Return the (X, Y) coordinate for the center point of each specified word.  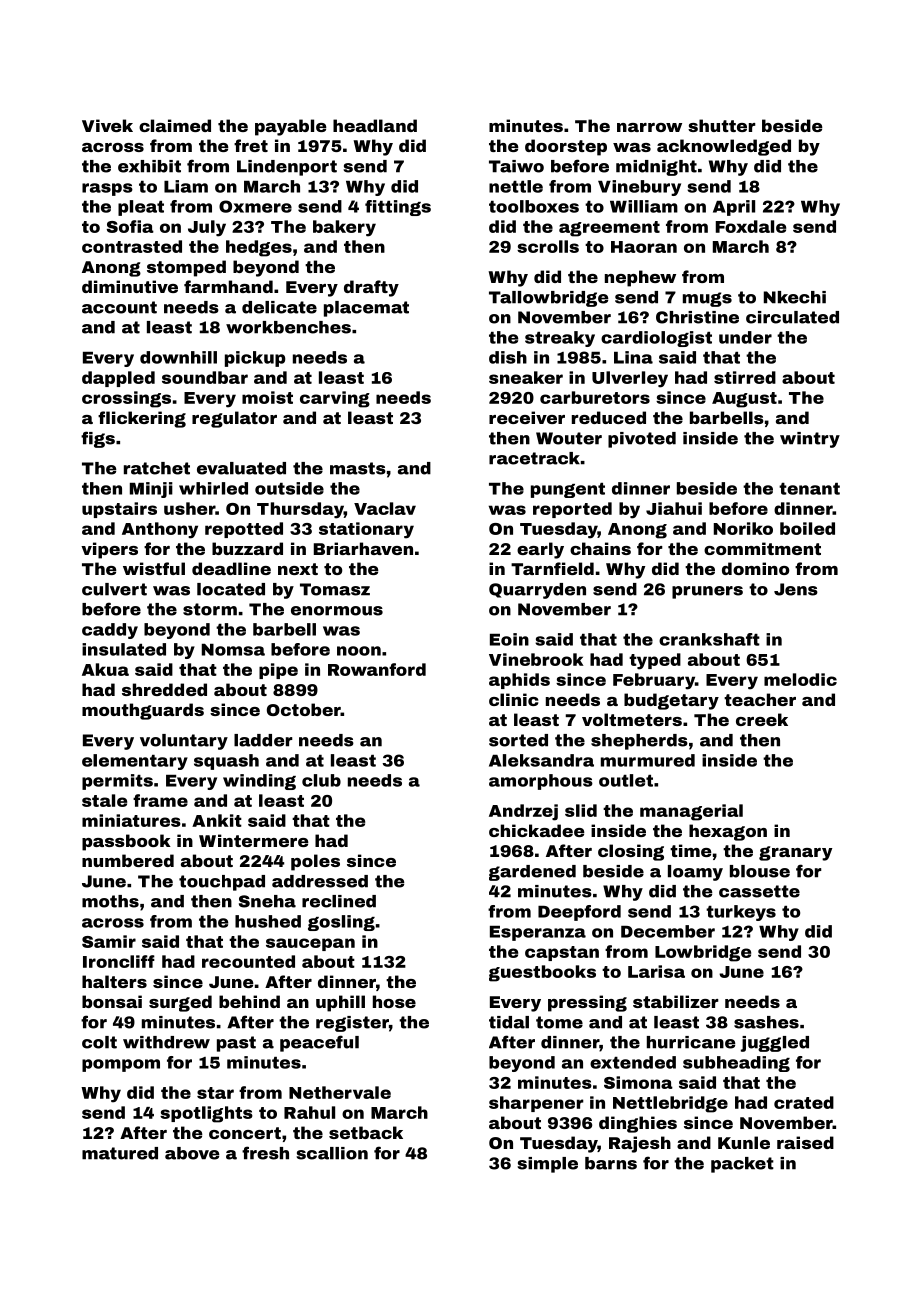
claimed (175, 125)
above (192, 1153)
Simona (638, 1082)
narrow (649, 127)
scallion (332, 1153)
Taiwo (516, 166)
